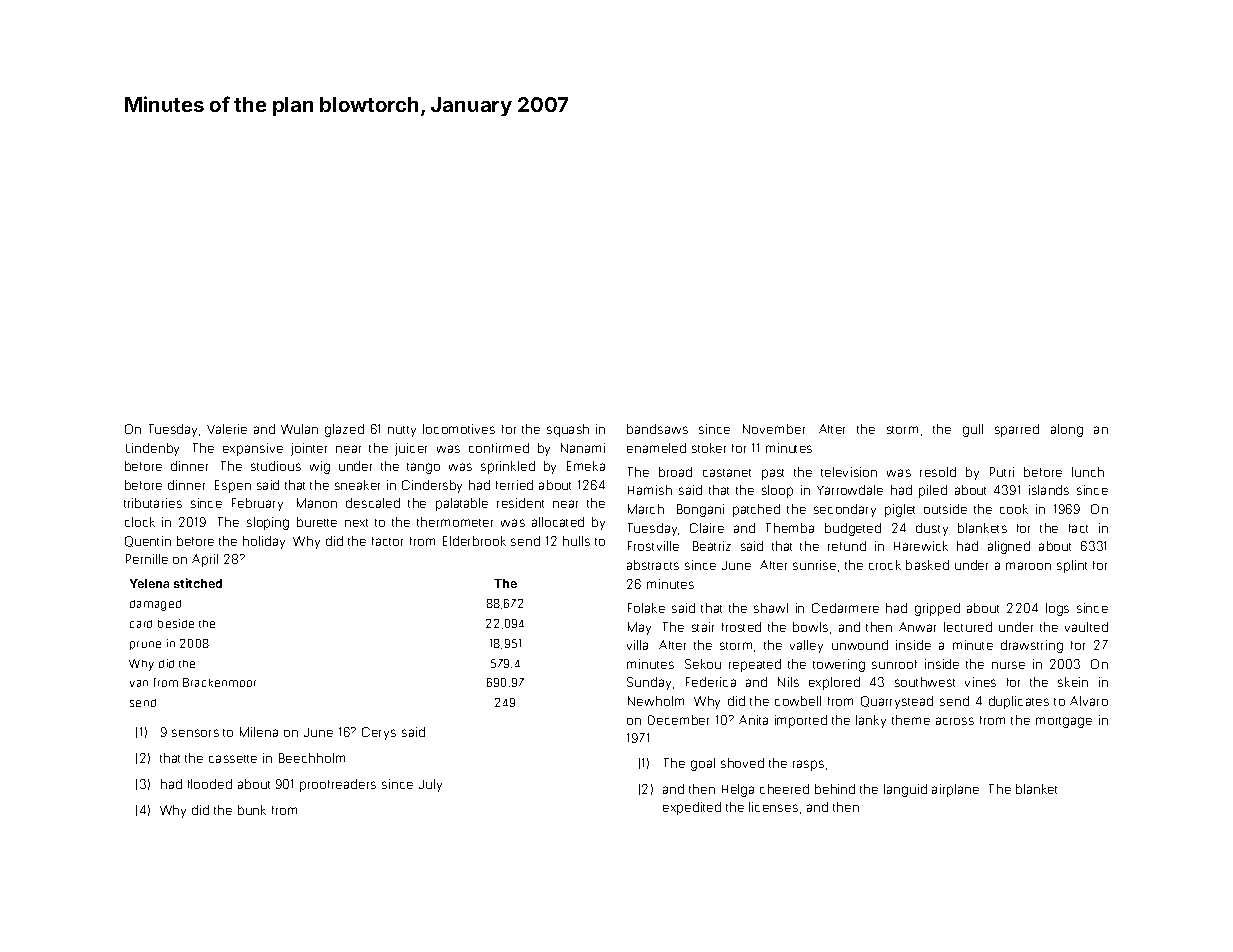 The image size is (1233, 952). What do you see at coordinates (692, 808) in the image?
I see `expedited` at bounding box center [692, 808].
